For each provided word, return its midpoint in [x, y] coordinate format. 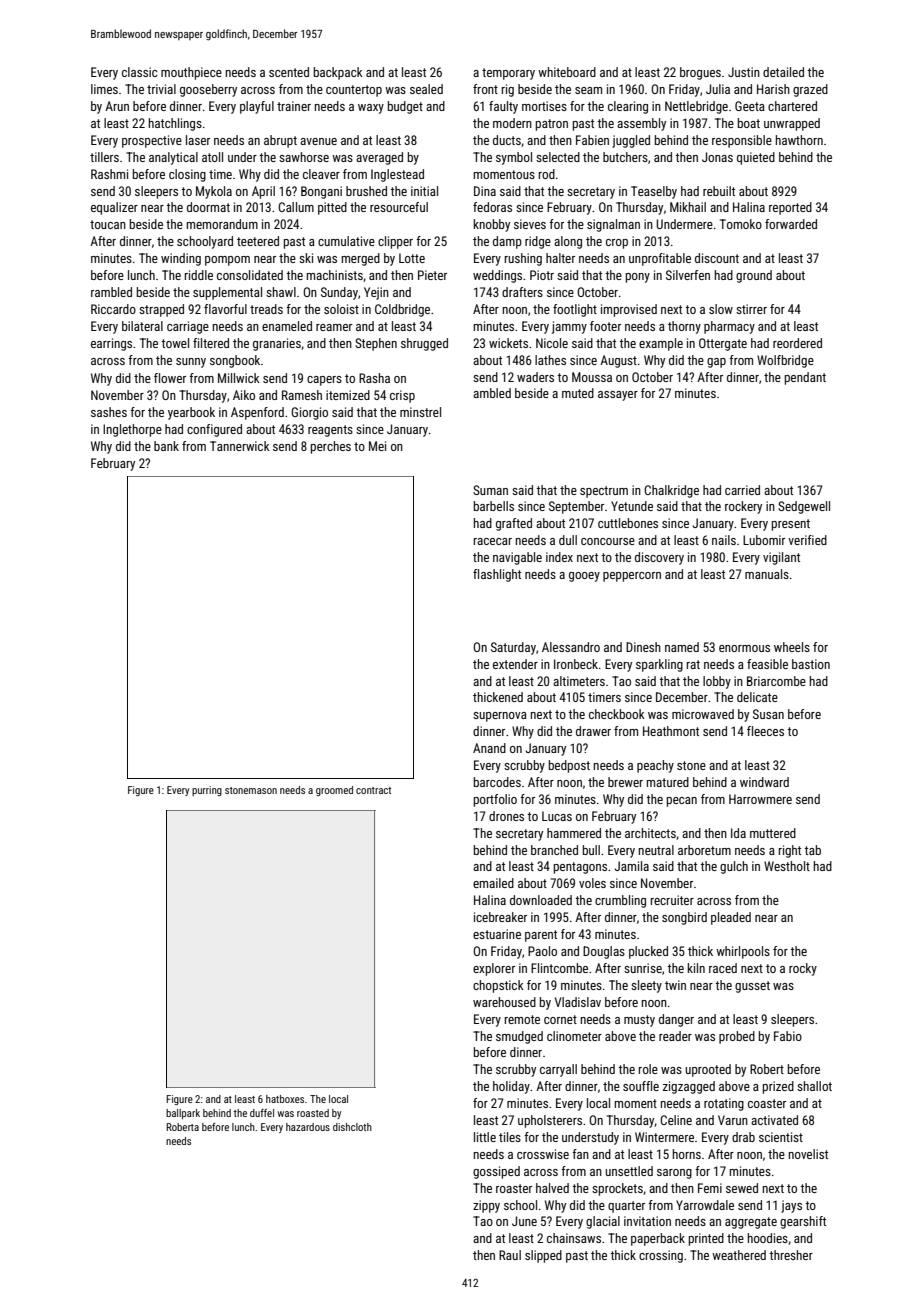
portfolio [495, 800]
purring [207, 791]
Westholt [787, 866]
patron [552, 125]
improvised [629, 310]
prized [778, 1087]
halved [552, 1188]
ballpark [183, 1114]
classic [140, 72]
